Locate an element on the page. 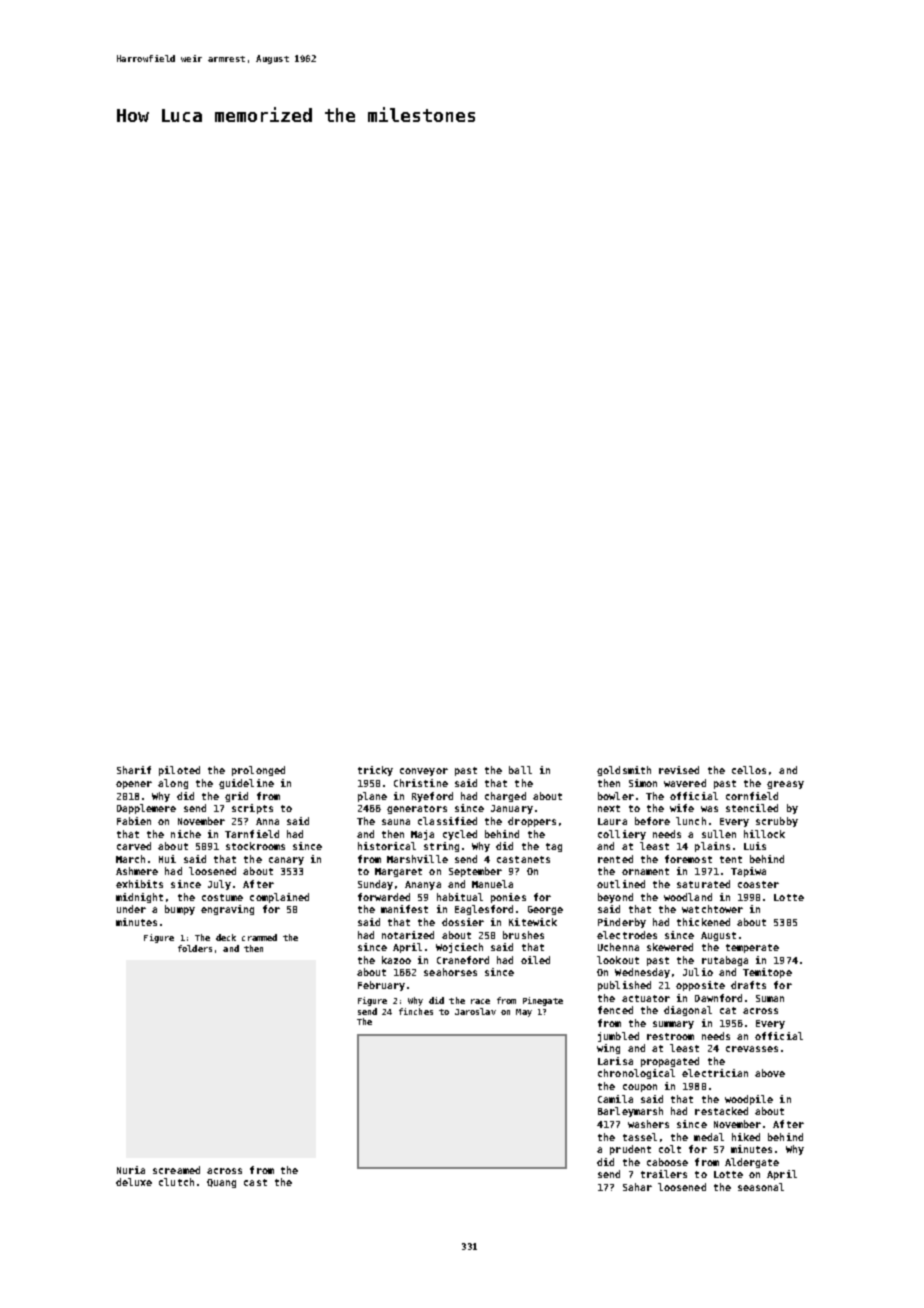 Image resolution: width=924 pixels, height=1308 pixels. Jaroslav is located at coordinates (475, 1011).
